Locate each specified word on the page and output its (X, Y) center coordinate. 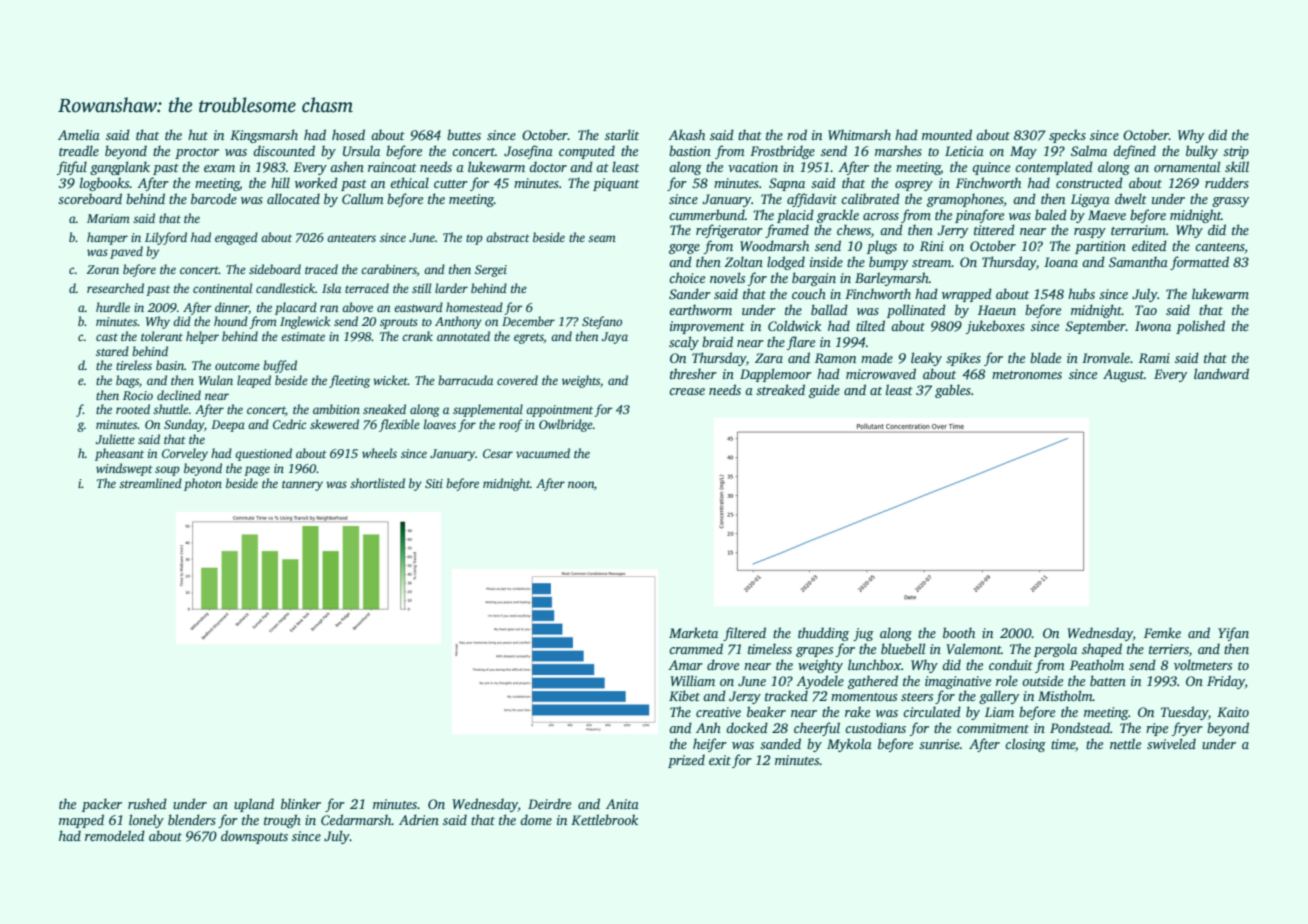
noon (581, 484)
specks (1067, 136)
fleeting (349, 381)
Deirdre (549, 803)
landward (1221, 373)
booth (959, 632)
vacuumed (543, 453)
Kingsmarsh (264, 136)
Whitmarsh (859, 134)
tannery (302, 485)
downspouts (254, 837)
